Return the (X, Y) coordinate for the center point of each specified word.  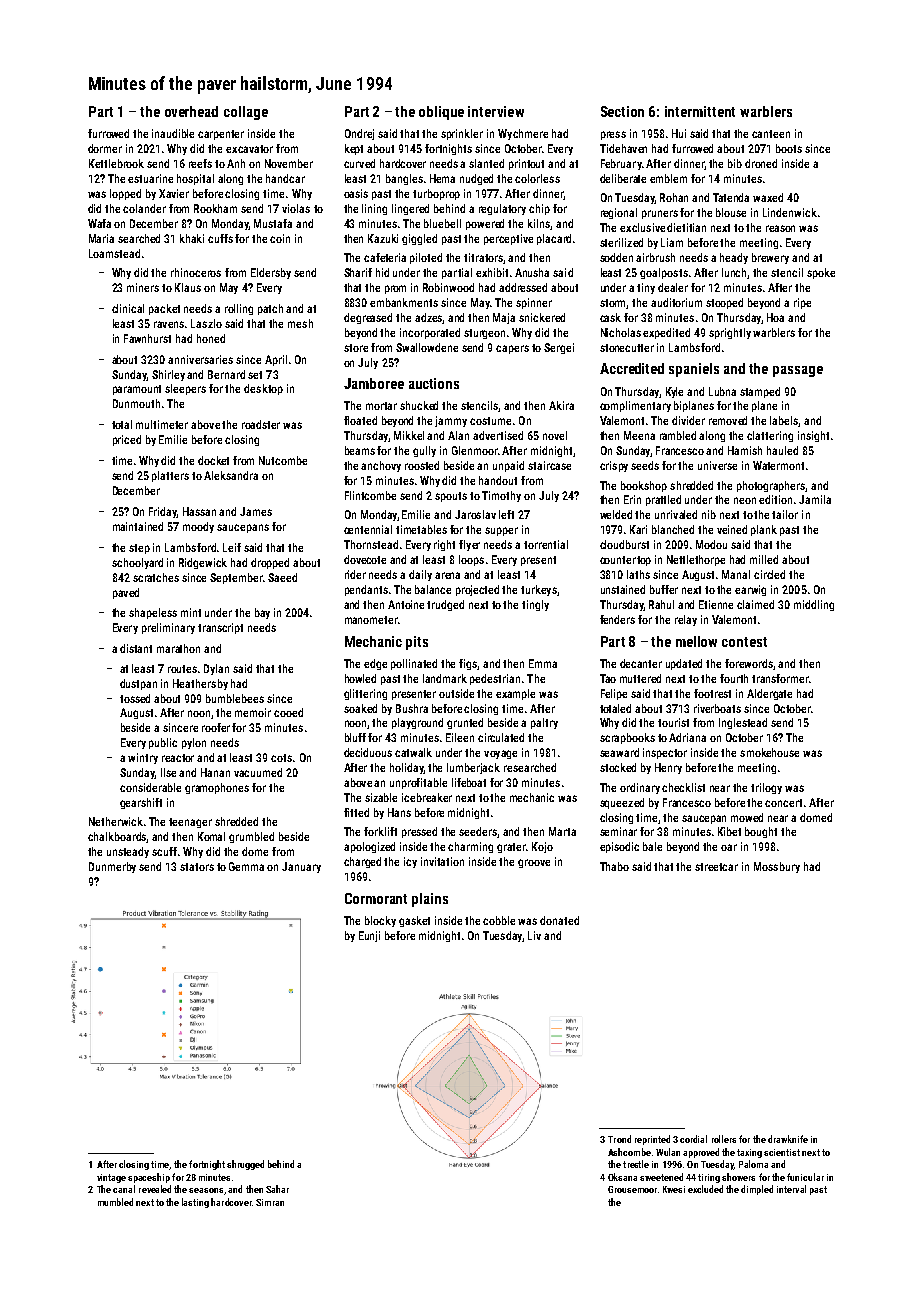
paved (126, 593)
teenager (190, 823)
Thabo (614, 866)
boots (789, 148)
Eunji (369, 936)
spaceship (149, 1178)
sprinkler (462, 134)
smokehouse (769, 752)
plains (430, 900)
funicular (805, 1177)
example (515, 694)
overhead (191, 111)
